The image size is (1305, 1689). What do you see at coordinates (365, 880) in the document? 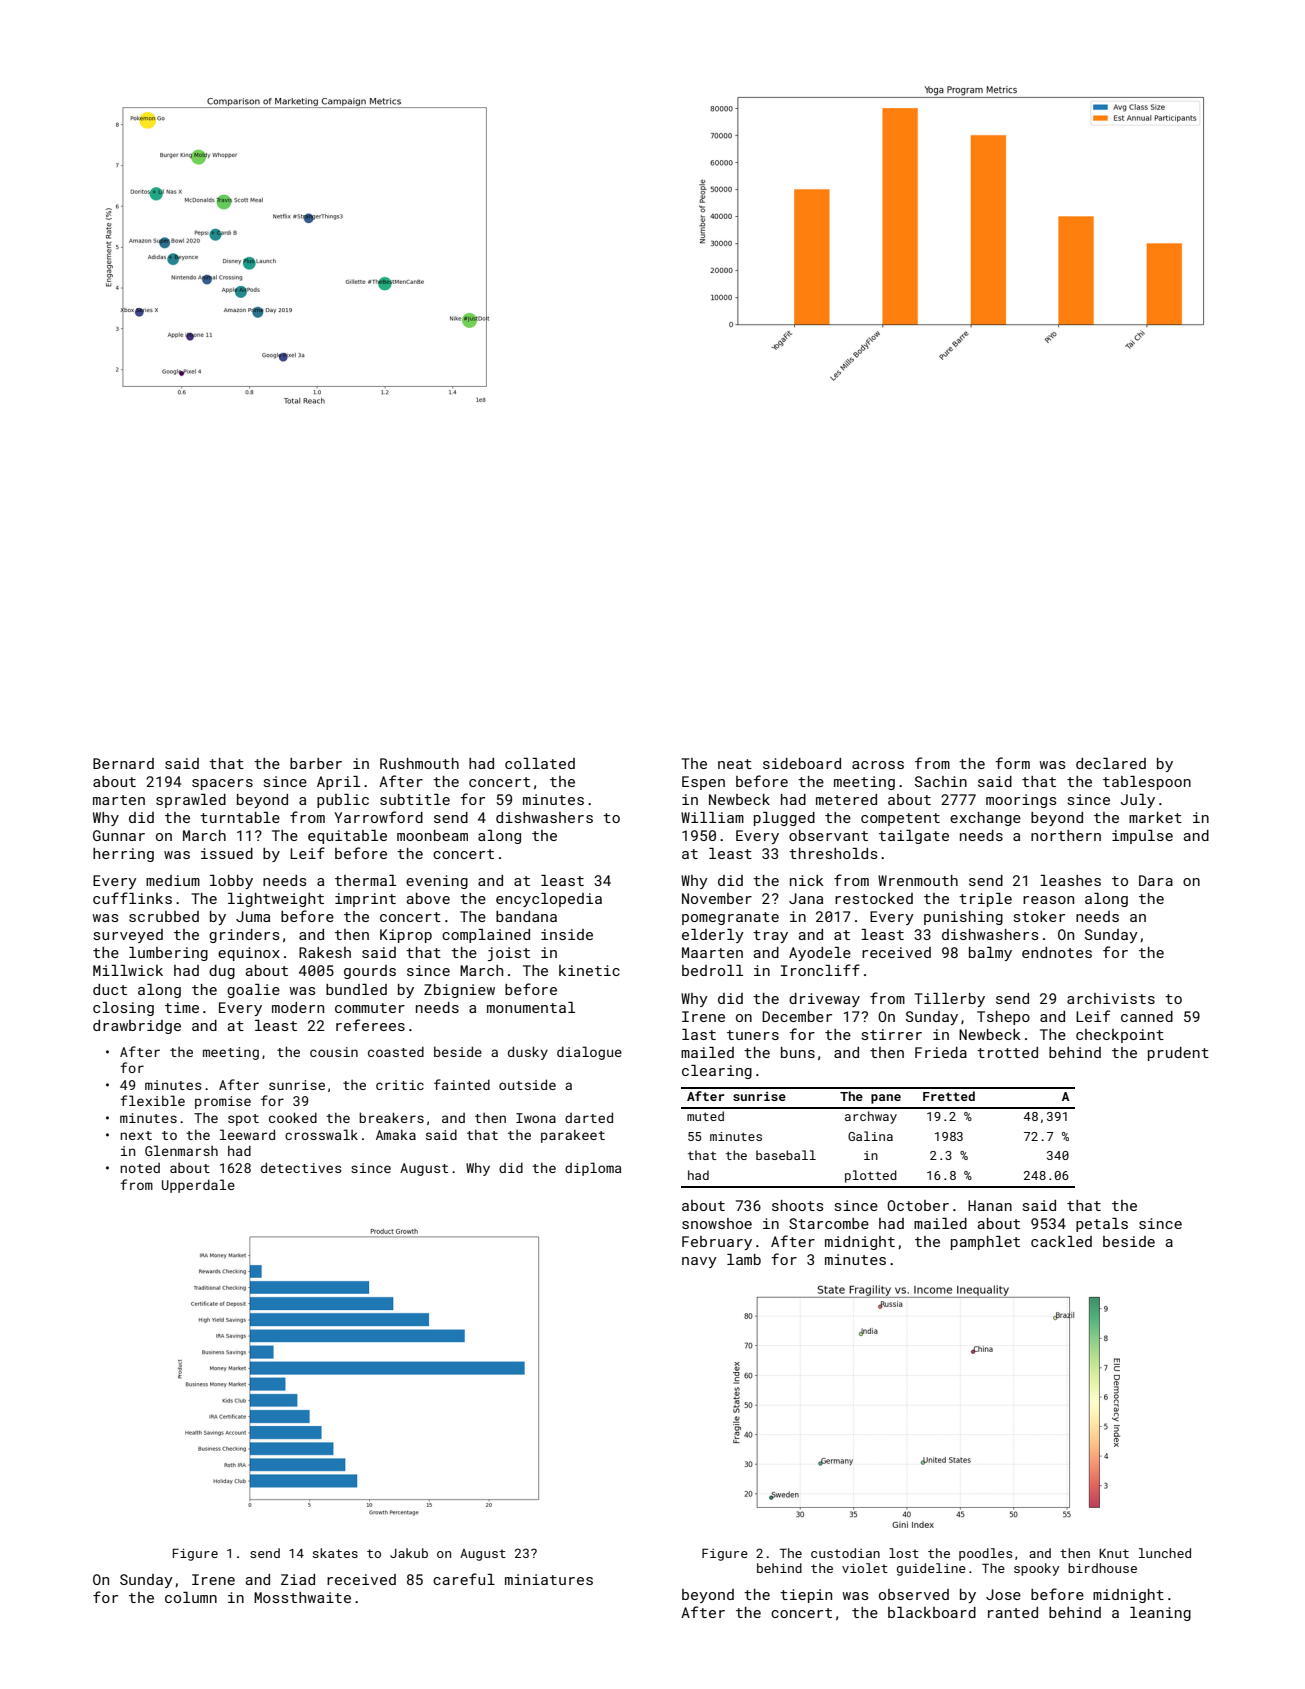
I see `thermal` at bounding box center [365, 880].
